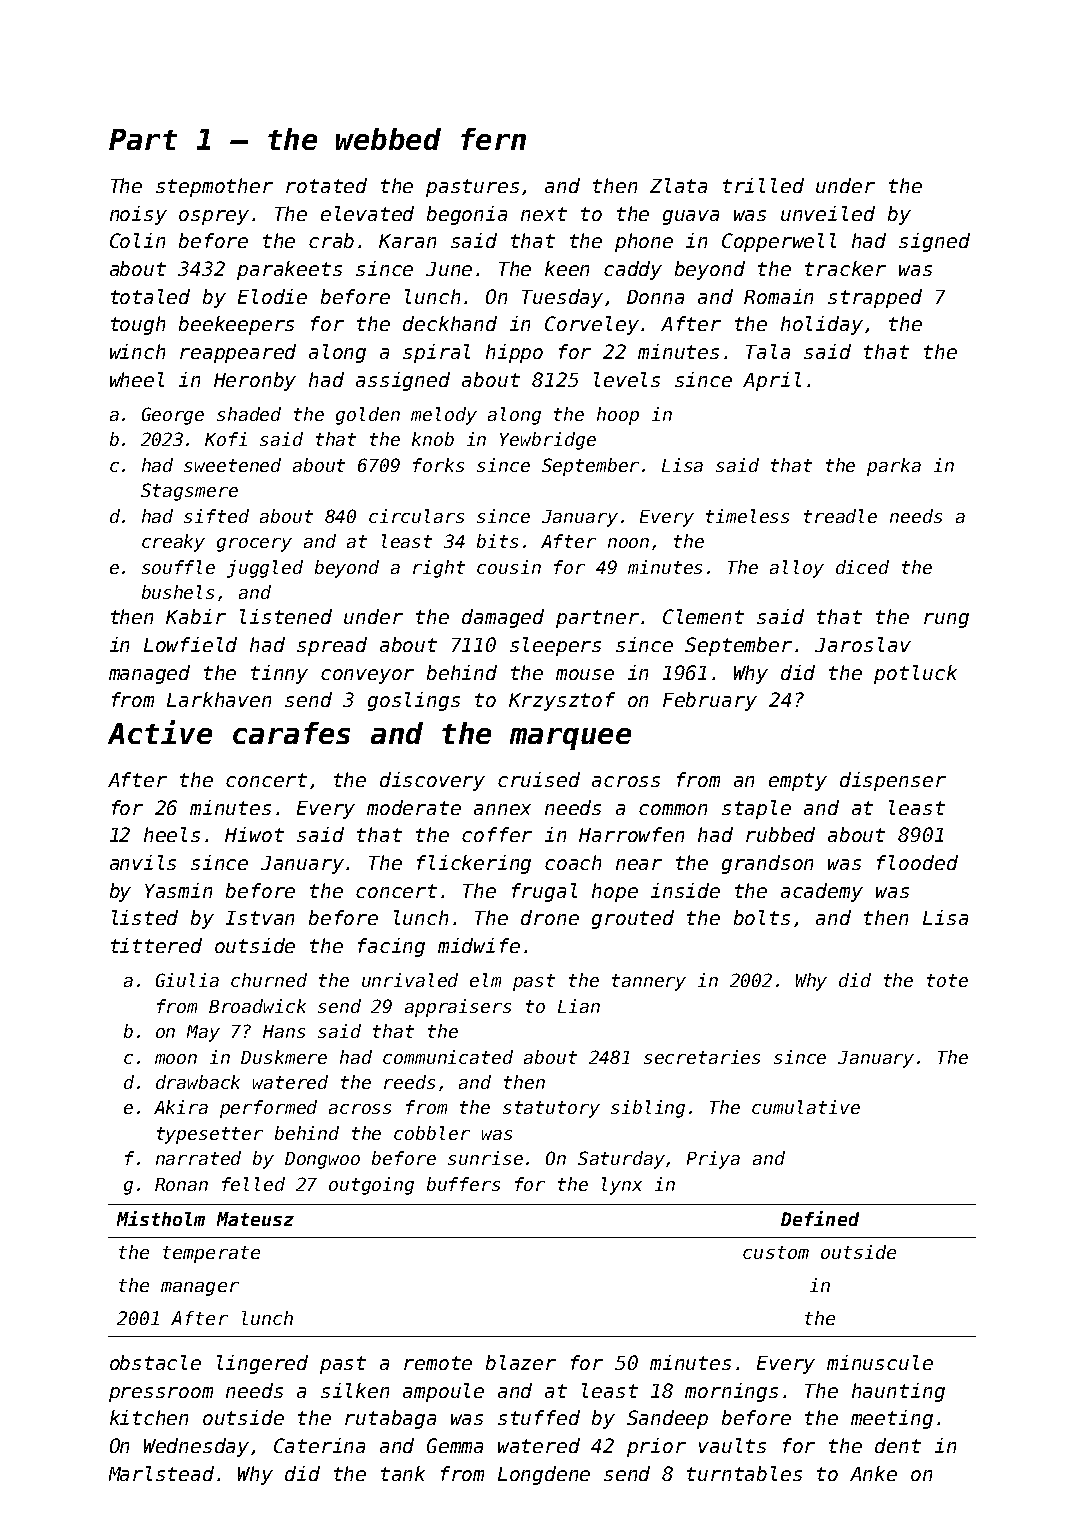 The width and height of the page is (1085, 1535). What do you see at coordinates (828, 213) in the page?
I see `unveiled` at bounding box center [828, 213].
